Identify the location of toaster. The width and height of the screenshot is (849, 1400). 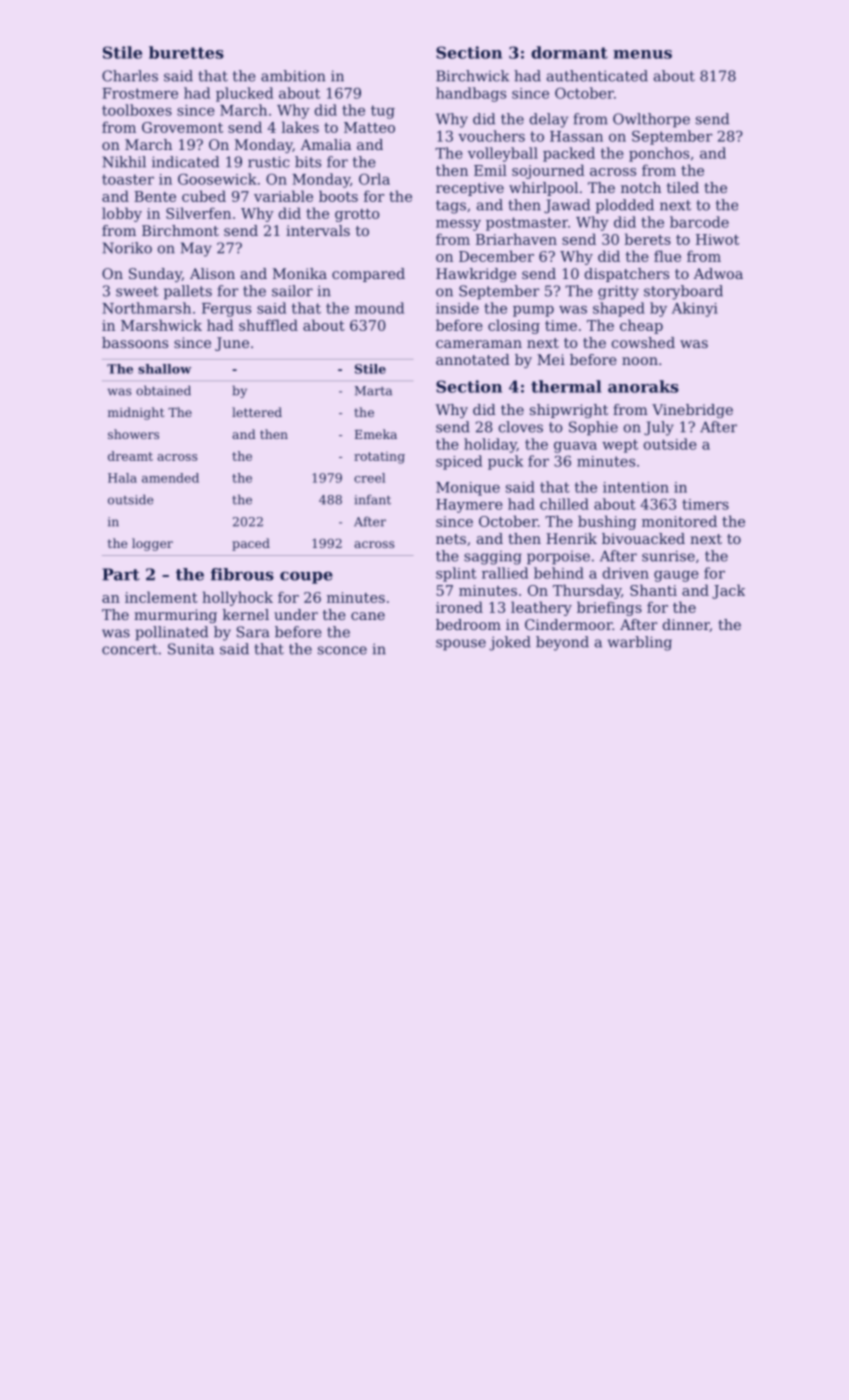
(128, 179).
